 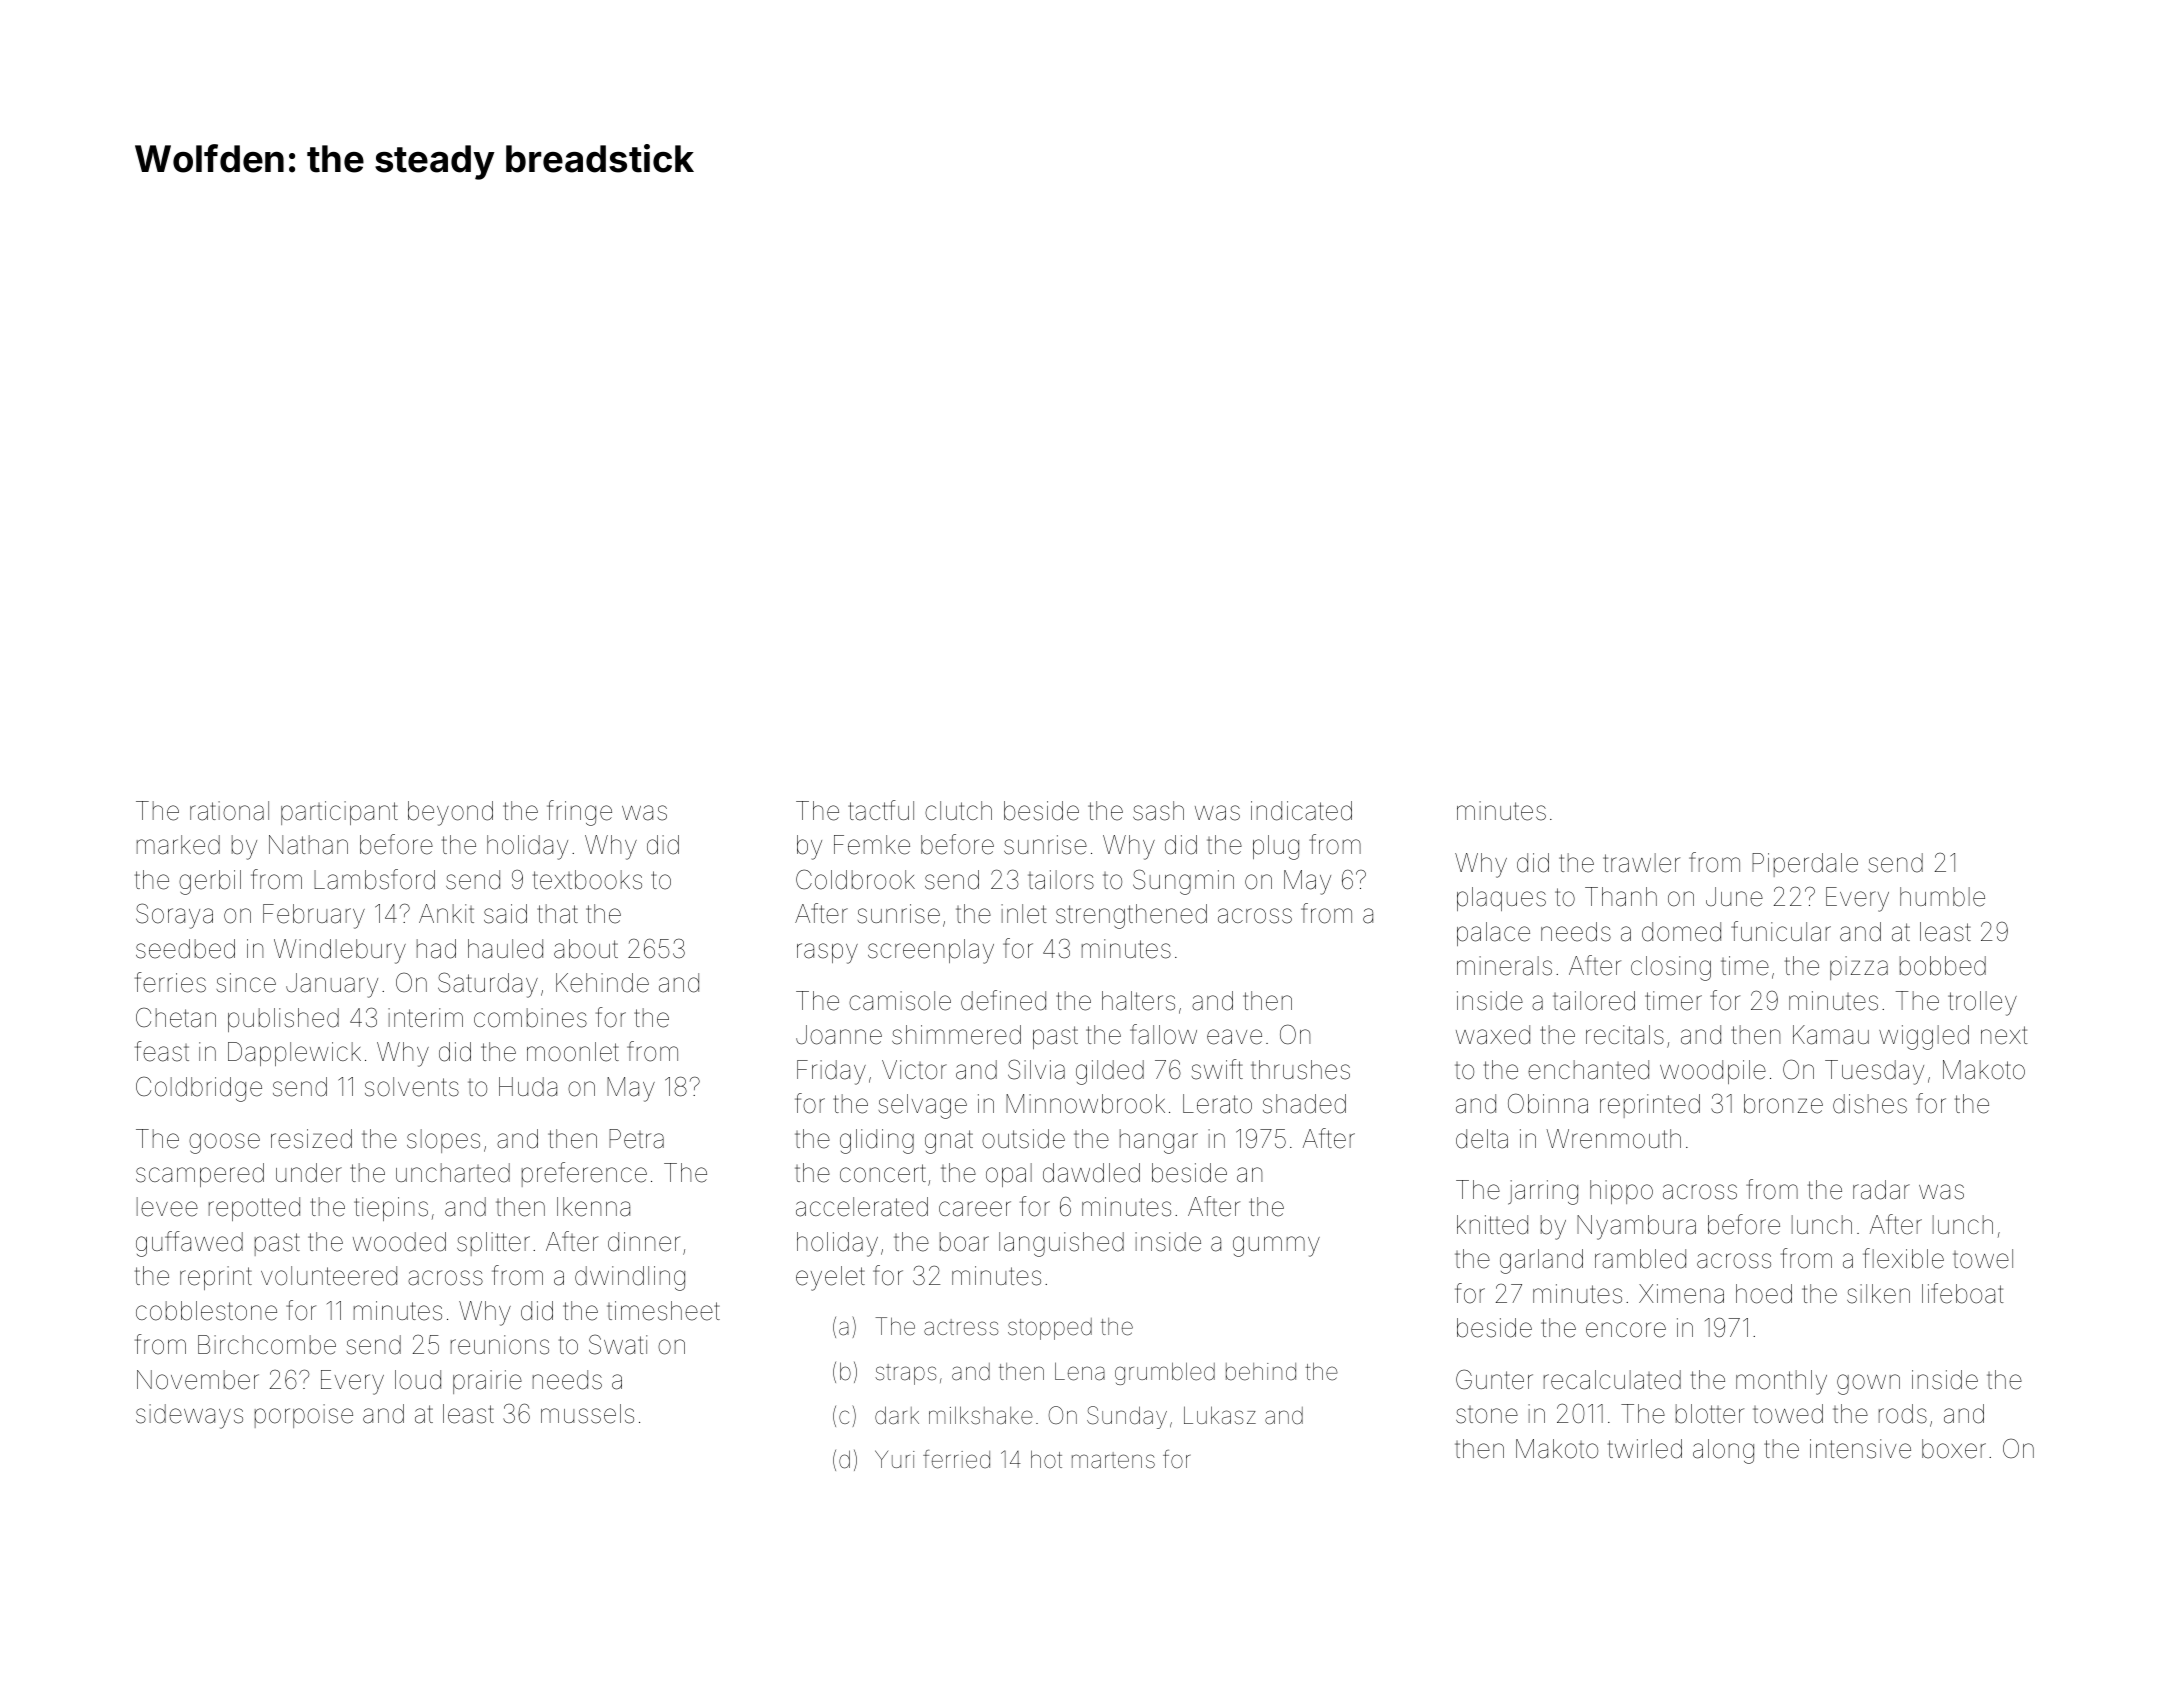 I want to click on concert, so click(x=883, y=1173).
